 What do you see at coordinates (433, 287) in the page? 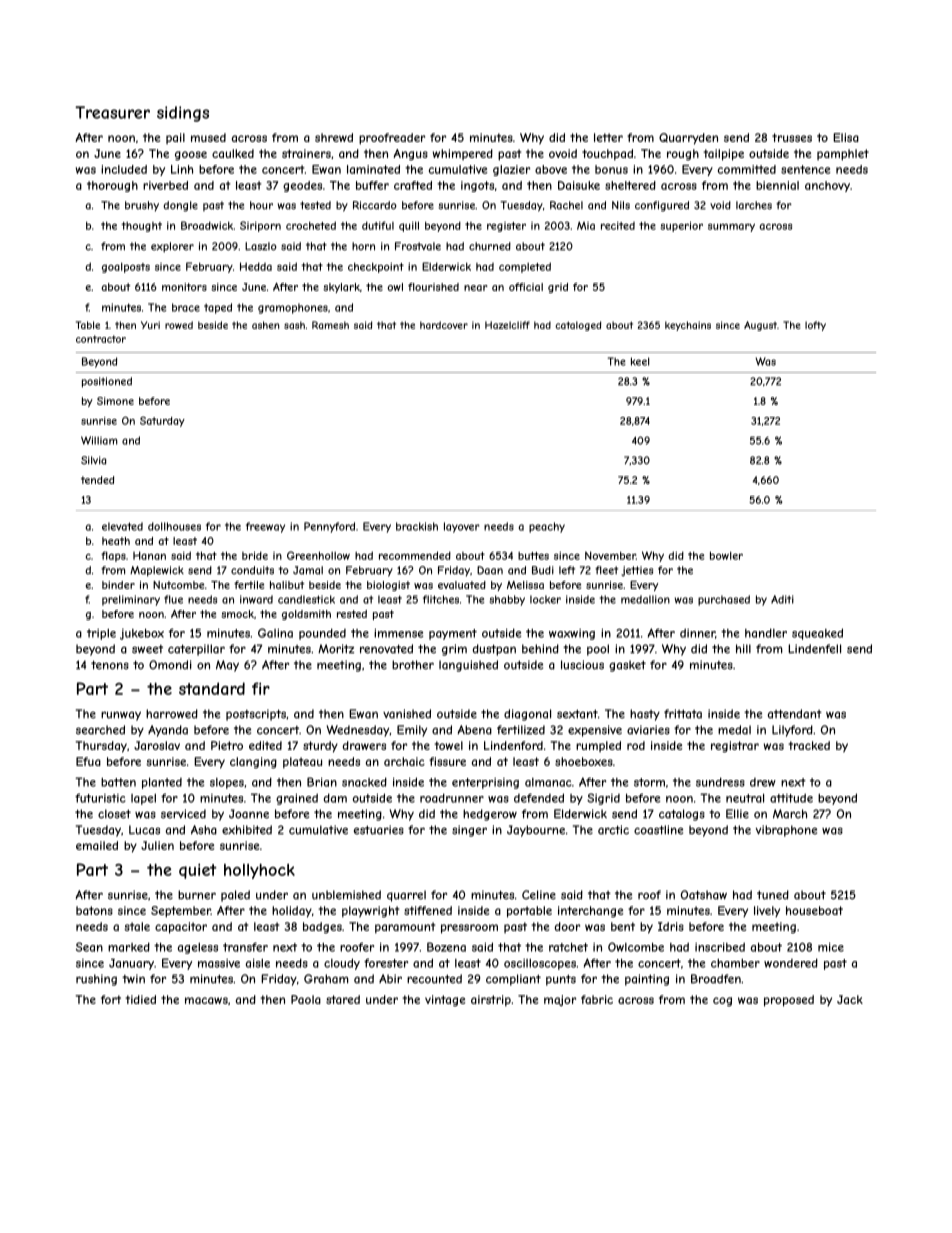
I see `flourished` at bounding box center [433, 287].
